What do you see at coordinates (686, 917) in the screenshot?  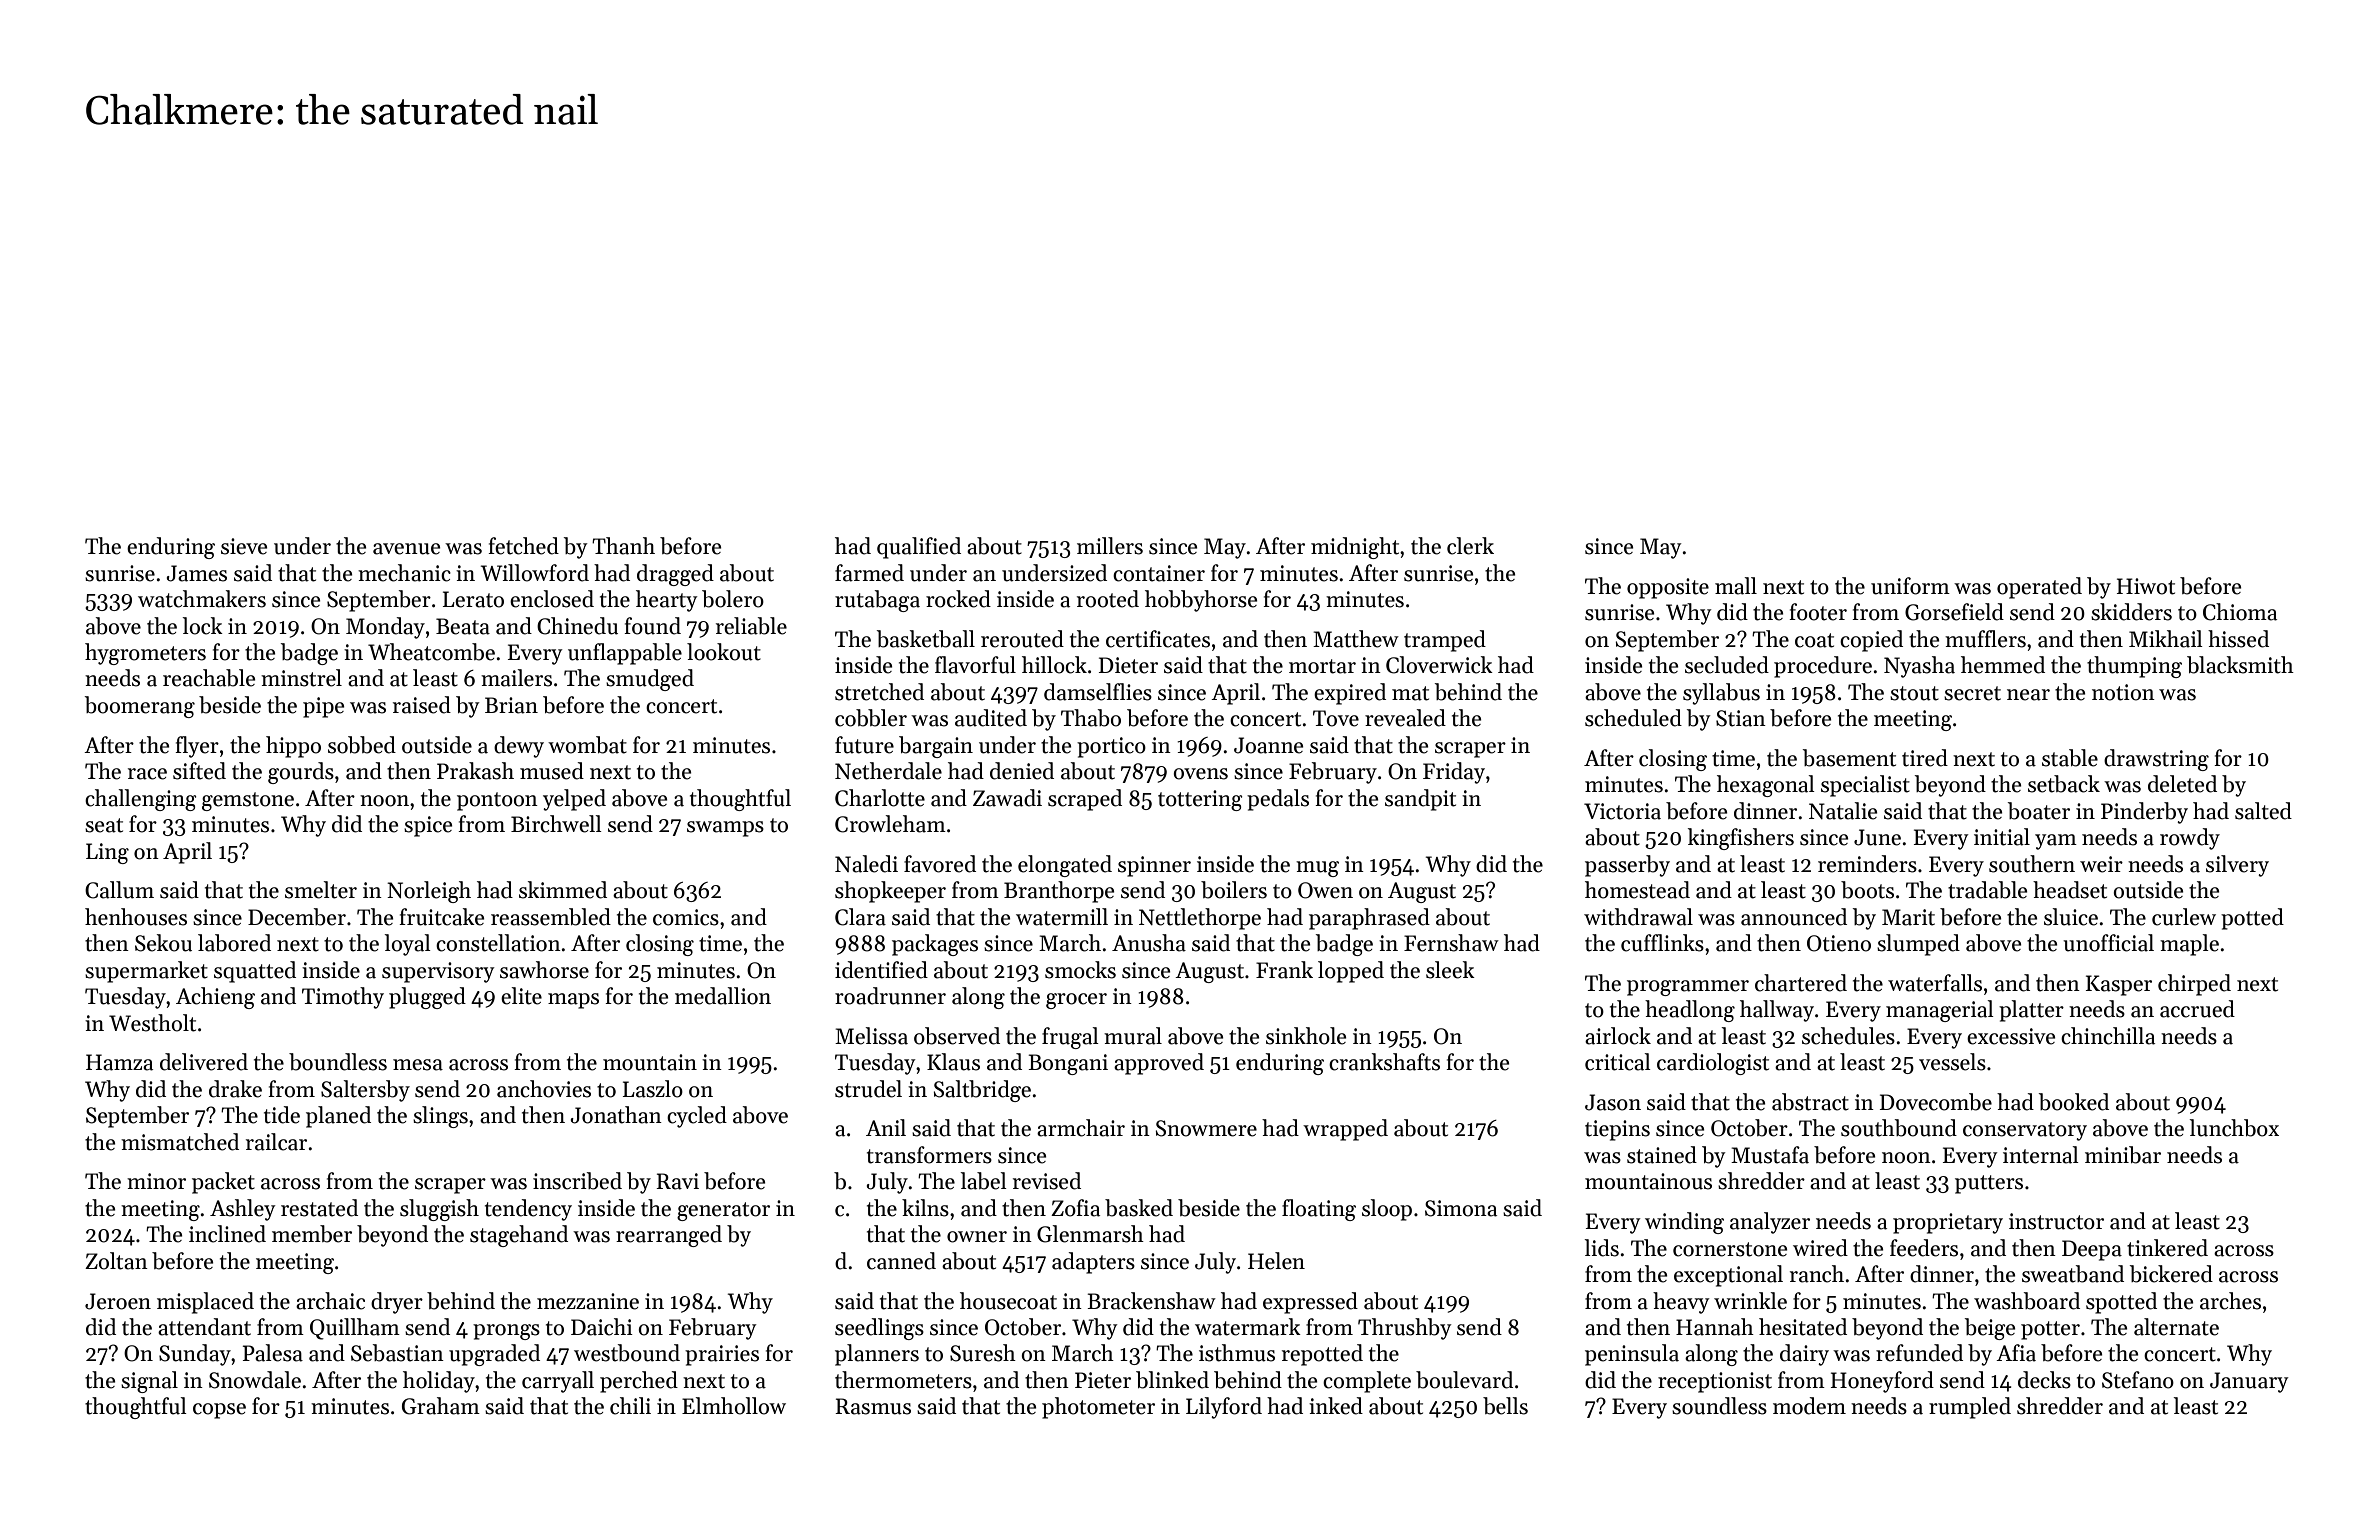 I see `comics` at bounding box center [686, 917].
